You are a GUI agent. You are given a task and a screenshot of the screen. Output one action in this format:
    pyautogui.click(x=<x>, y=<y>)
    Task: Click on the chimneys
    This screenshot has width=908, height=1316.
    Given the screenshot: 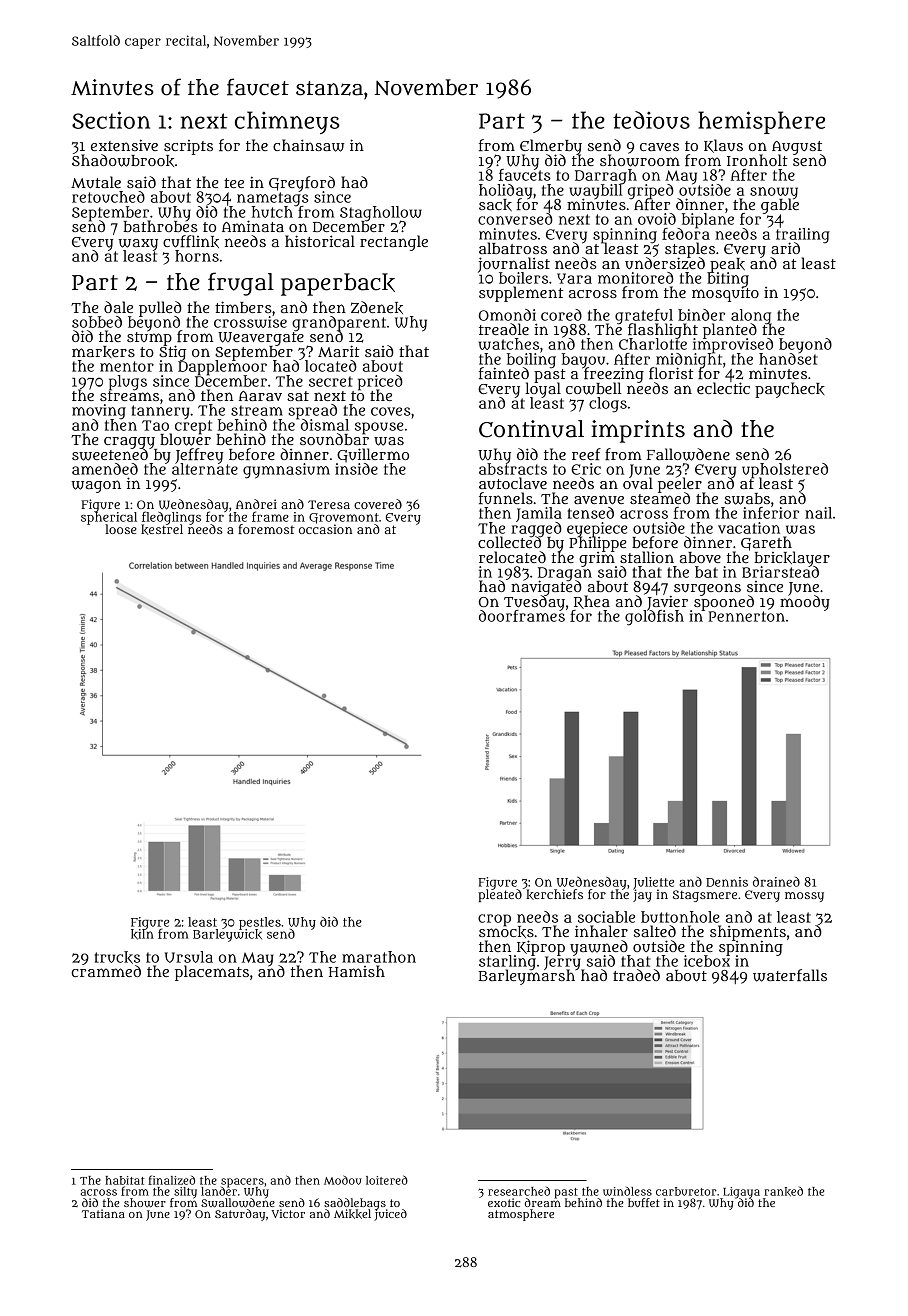 What is the action you would take?
    pyautogui.click(x=287, y=122)
